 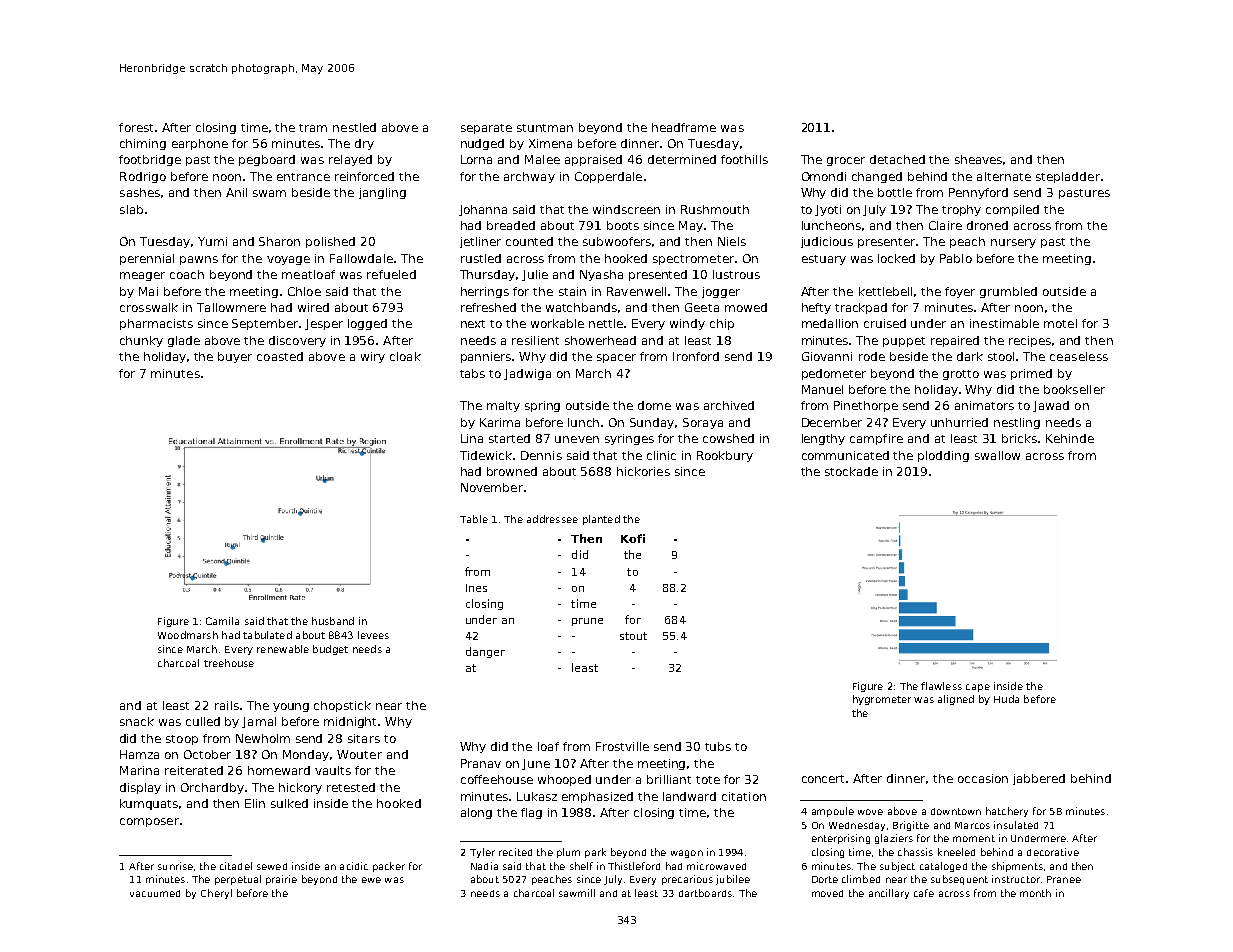 I want to click on Lina, so click(x=472, y=438).
